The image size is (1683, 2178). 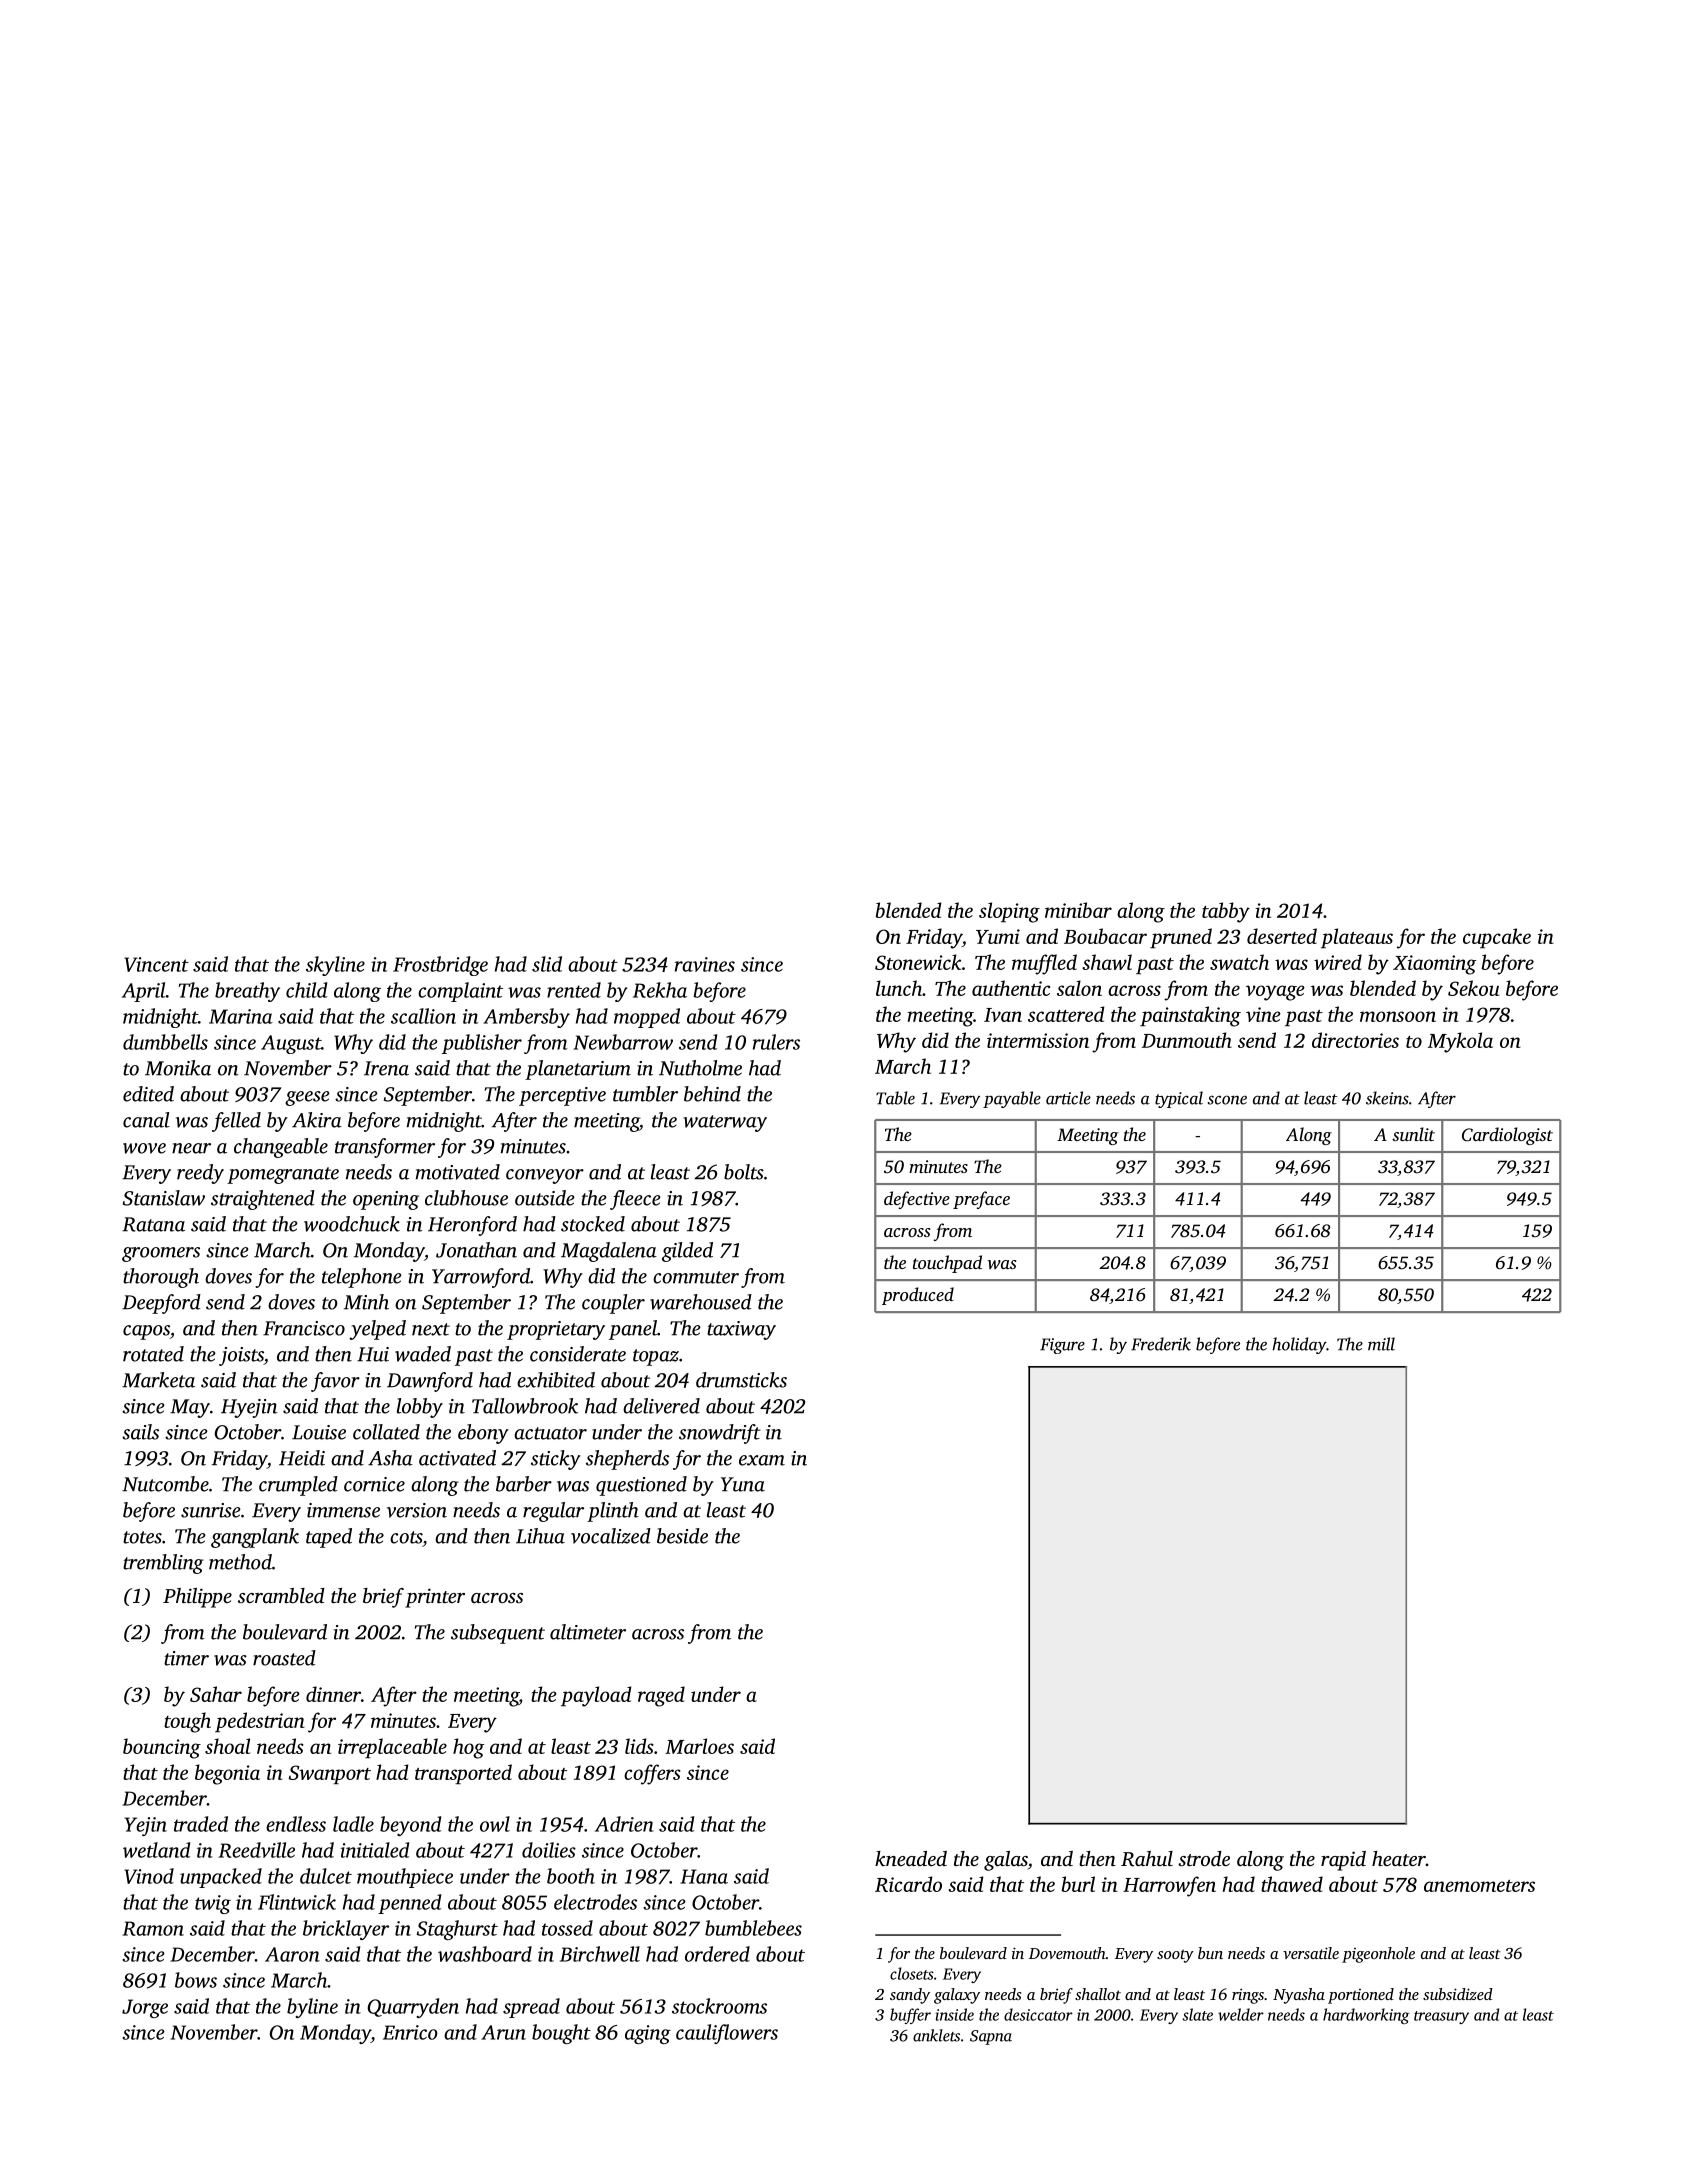 I want to click on canal, so click(x=146, y=1120).
